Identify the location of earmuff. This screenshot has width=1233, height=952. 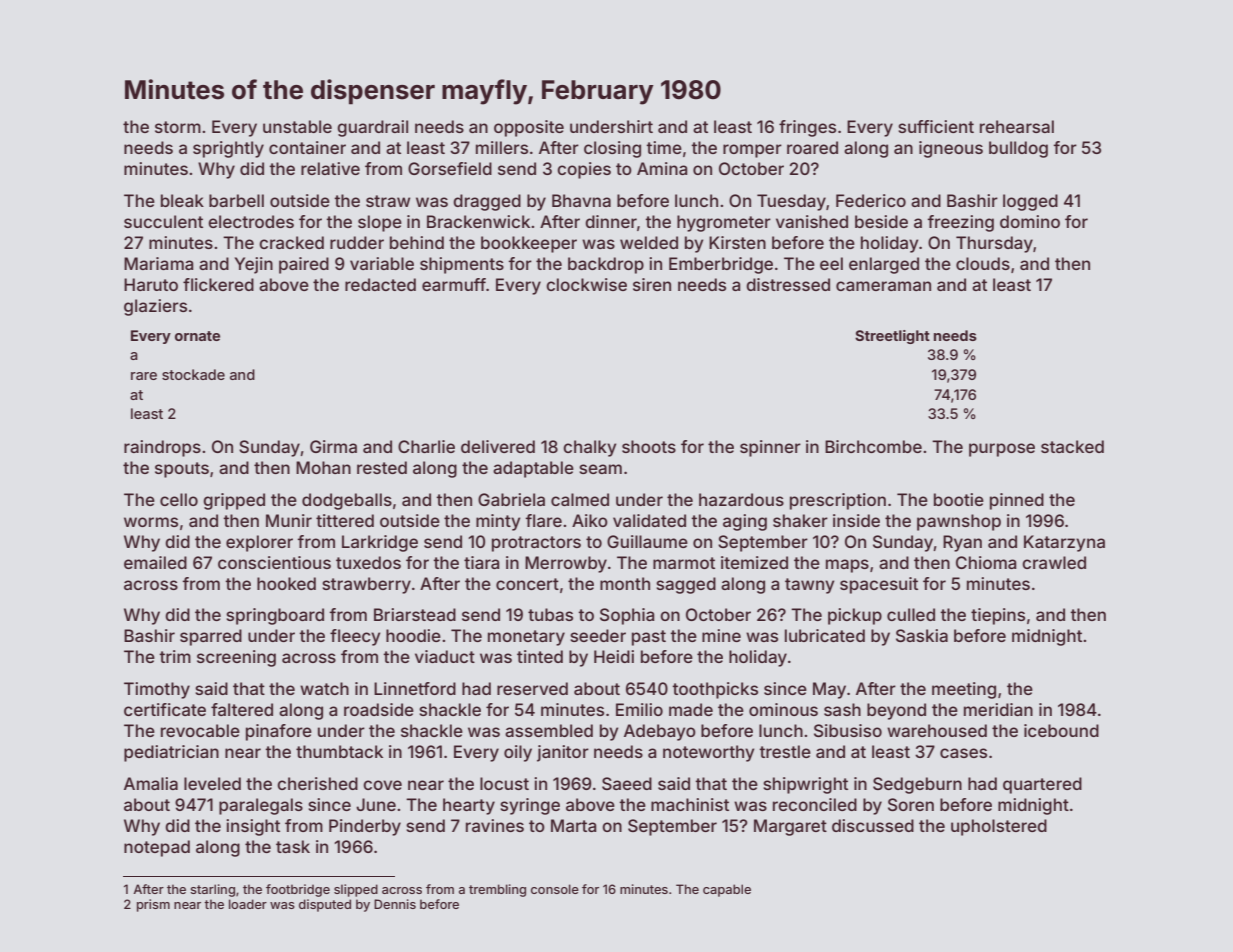
(454, 284).
